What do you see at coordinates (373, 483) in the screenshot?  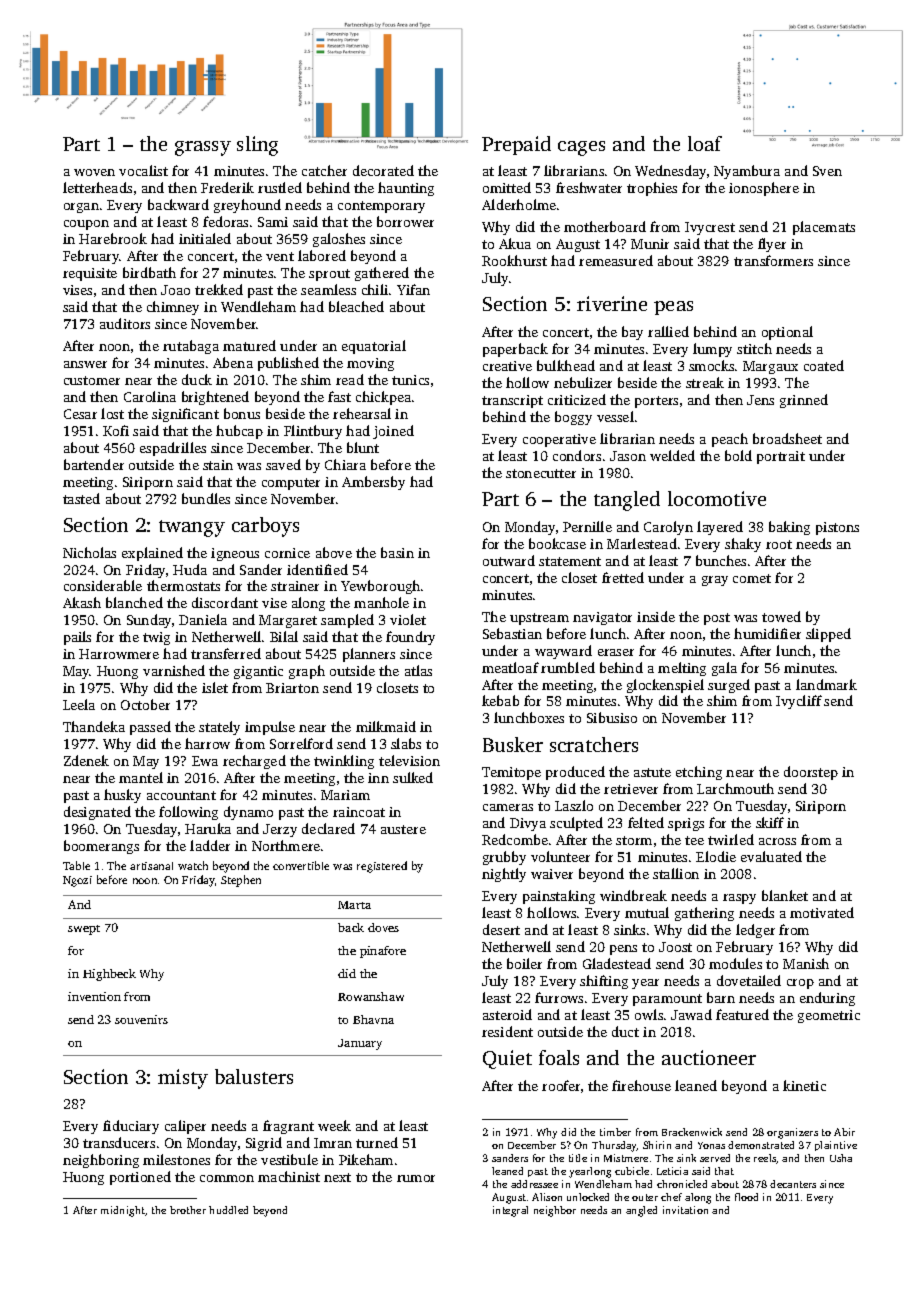 I see `Ambersby` at bounding box center [373, 483].
